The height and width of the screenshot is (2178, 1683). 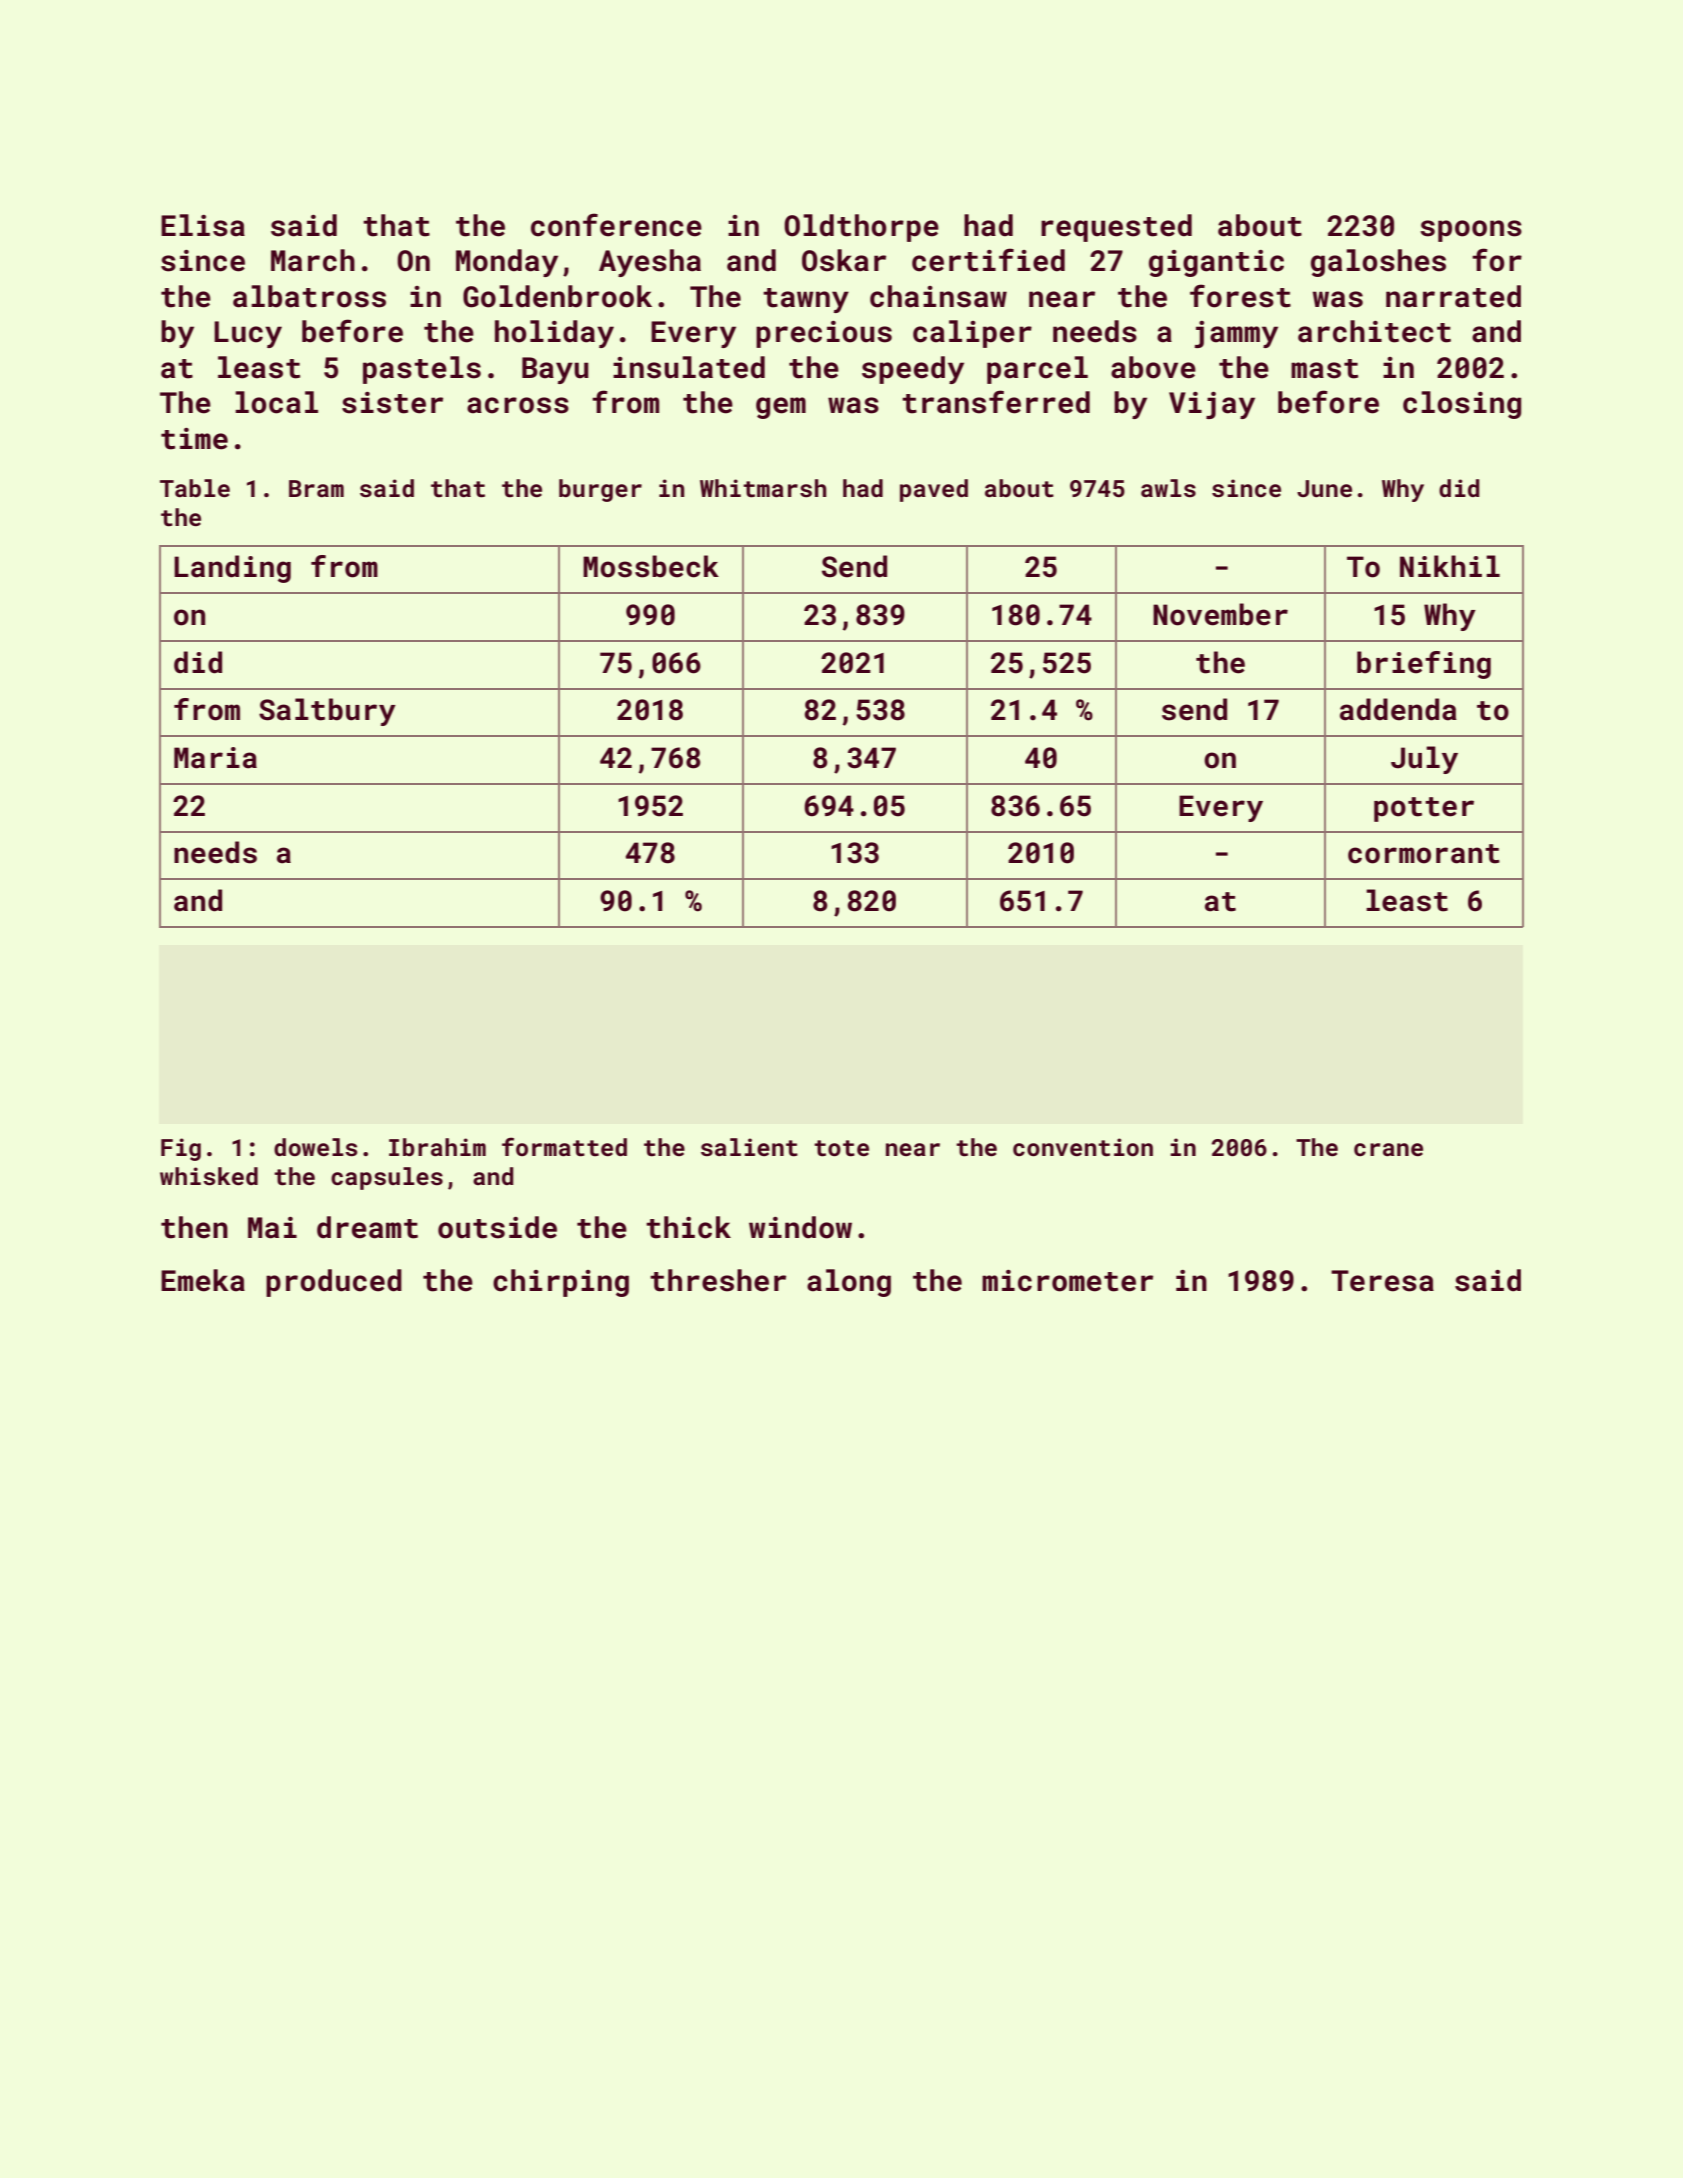 I want to click on Maria, so click(x=215, y=758).
